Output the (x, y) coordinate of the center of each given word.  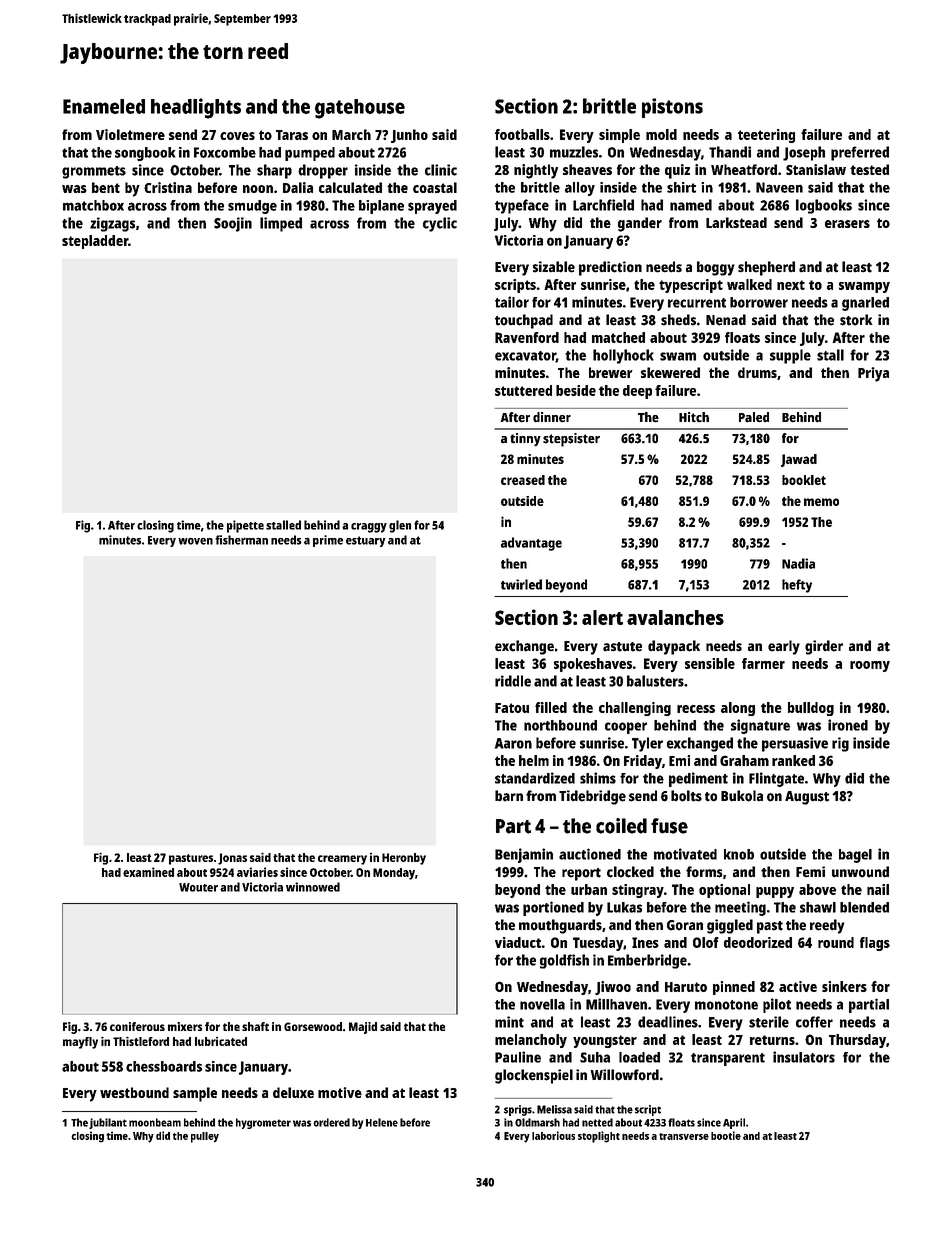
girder (824, 647)
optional (724, 891)
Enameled (104, 106)
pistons (672, 108)
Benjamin (524, 855)
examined (148, 872)
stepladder (95, 242)
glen (400, 526)
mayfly (80, 1043)
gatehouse (360, 109)
